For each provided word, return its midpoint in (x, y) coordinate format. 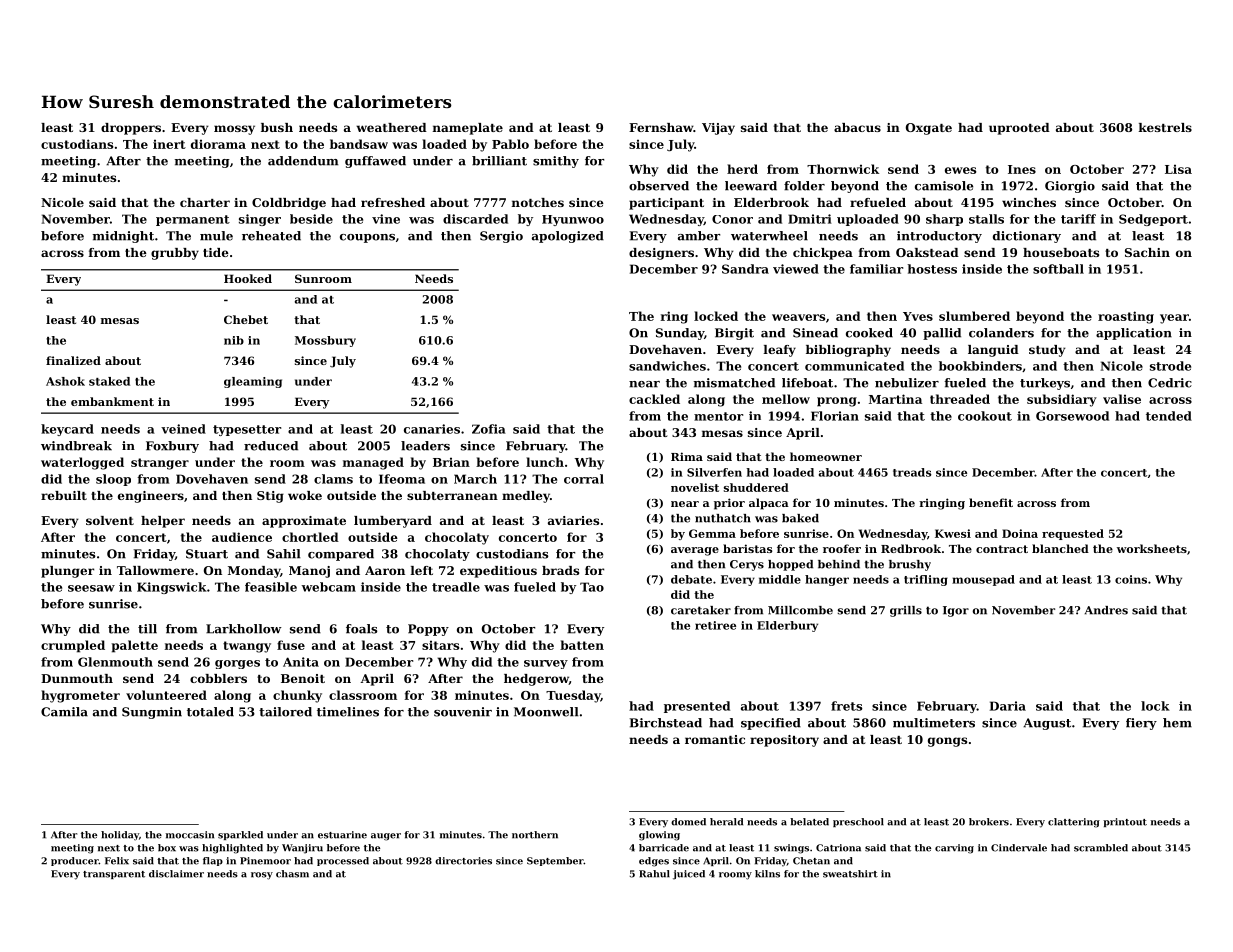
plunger (67, 572)
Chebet (246, 319)
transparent (114, 875)
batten (582, 645)
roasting (1126, 317)
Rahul (654, 874)
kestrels (1165, 127)
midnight (123, 237)
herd (742, 169)
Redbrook (911, 548)
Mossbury (325, 341)
